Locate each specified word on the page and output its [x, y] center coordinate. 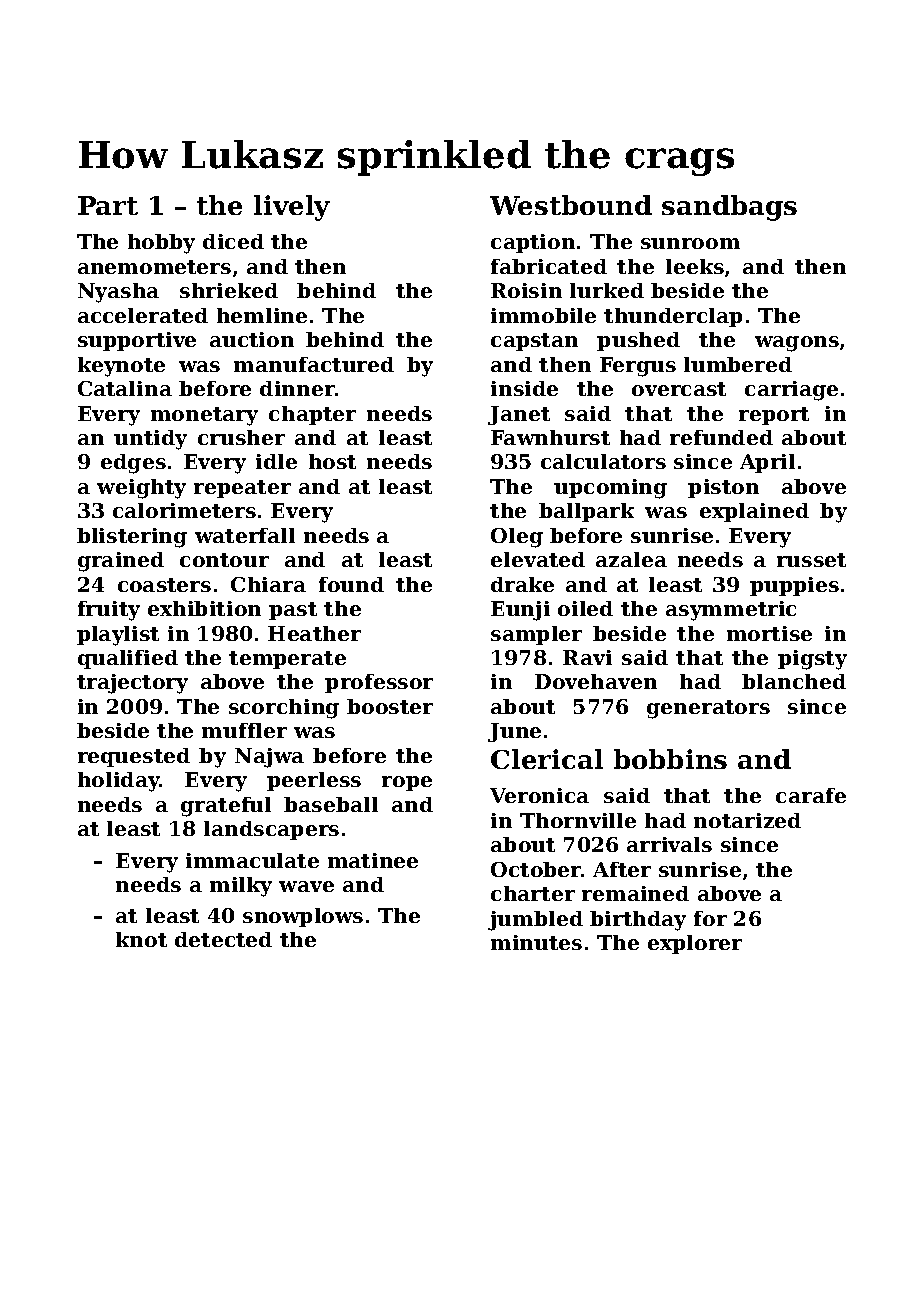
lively [292, 208]
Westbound [571, 205]
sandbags [729, 208]
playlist [118, 636]
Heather [314, 633]
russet [811, 560]
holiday [119, 782]
